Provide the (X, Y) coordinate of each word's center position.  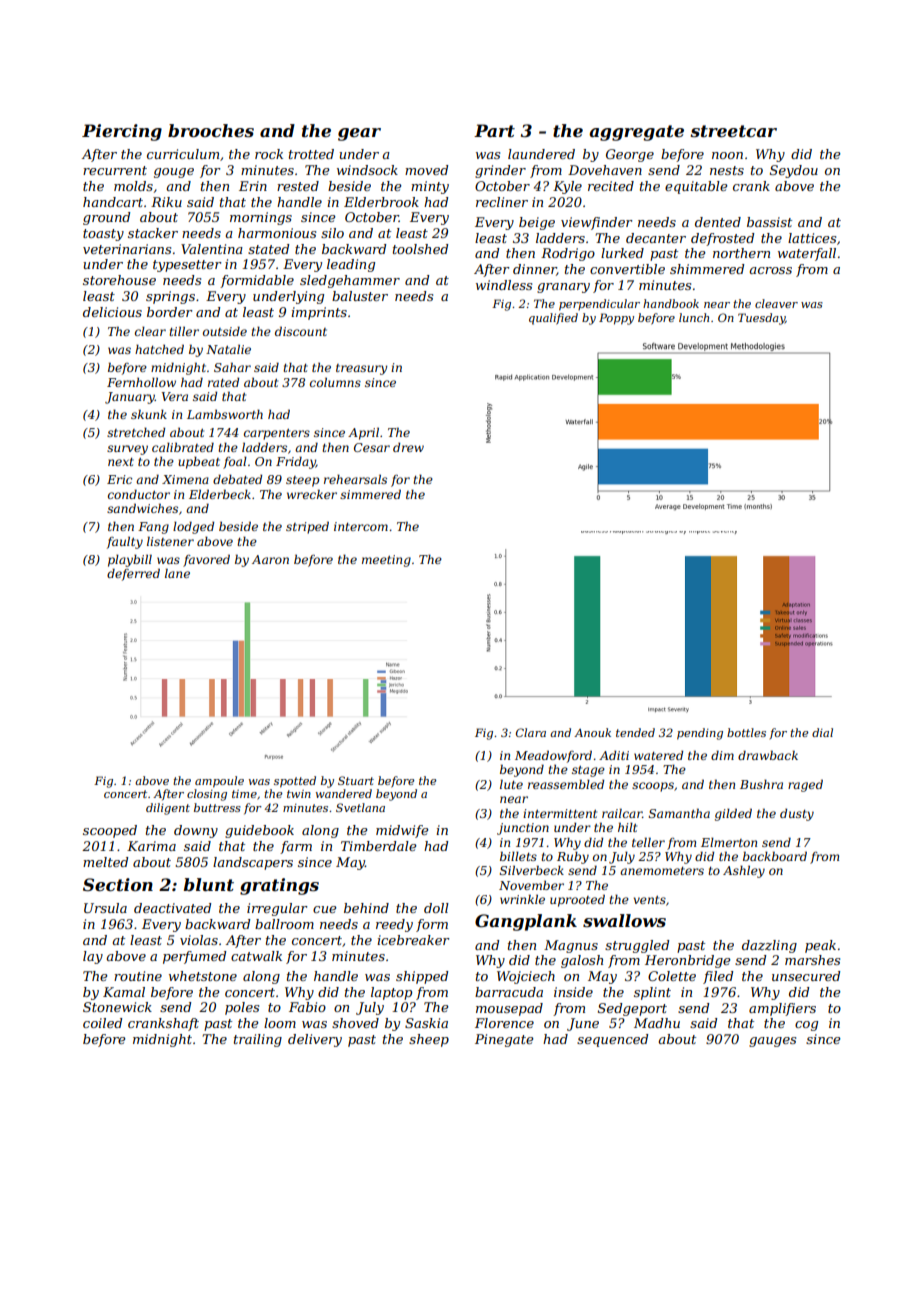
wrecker (312, 494)
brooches (211, 130)
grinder (500, 171)
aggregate (636, 133)
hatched (159, 349)
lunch (694, 317)
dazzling (769, 946)
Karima (151, 846)
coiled (102, 1023)
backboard (775, 856)
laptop (391, 993)
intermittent (560, 813)
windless (504, 285)
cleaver (776, 303)
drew (408, 447)
